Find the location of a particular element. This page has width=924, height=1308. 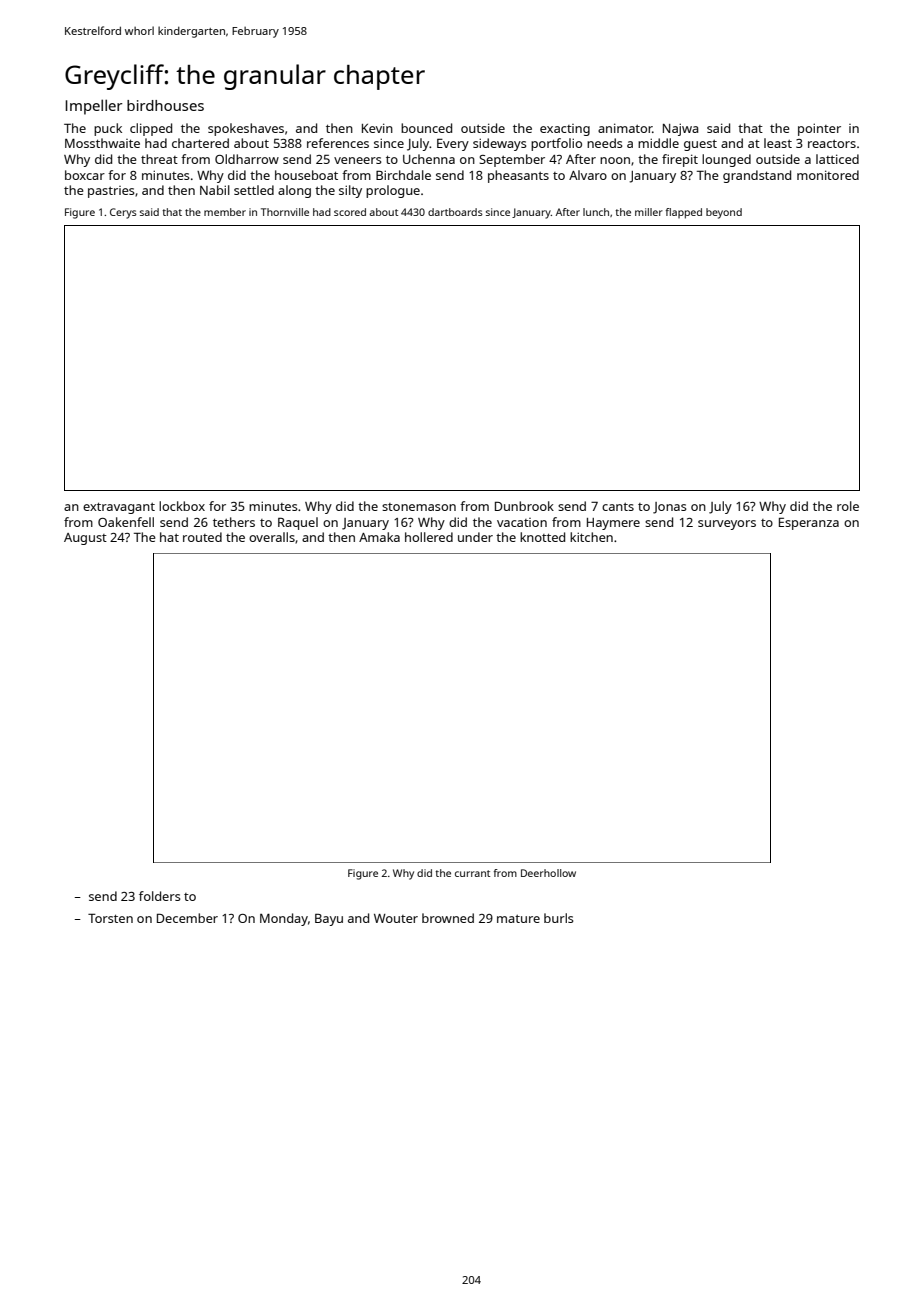

pointer is located at coordinates (819, 129).
